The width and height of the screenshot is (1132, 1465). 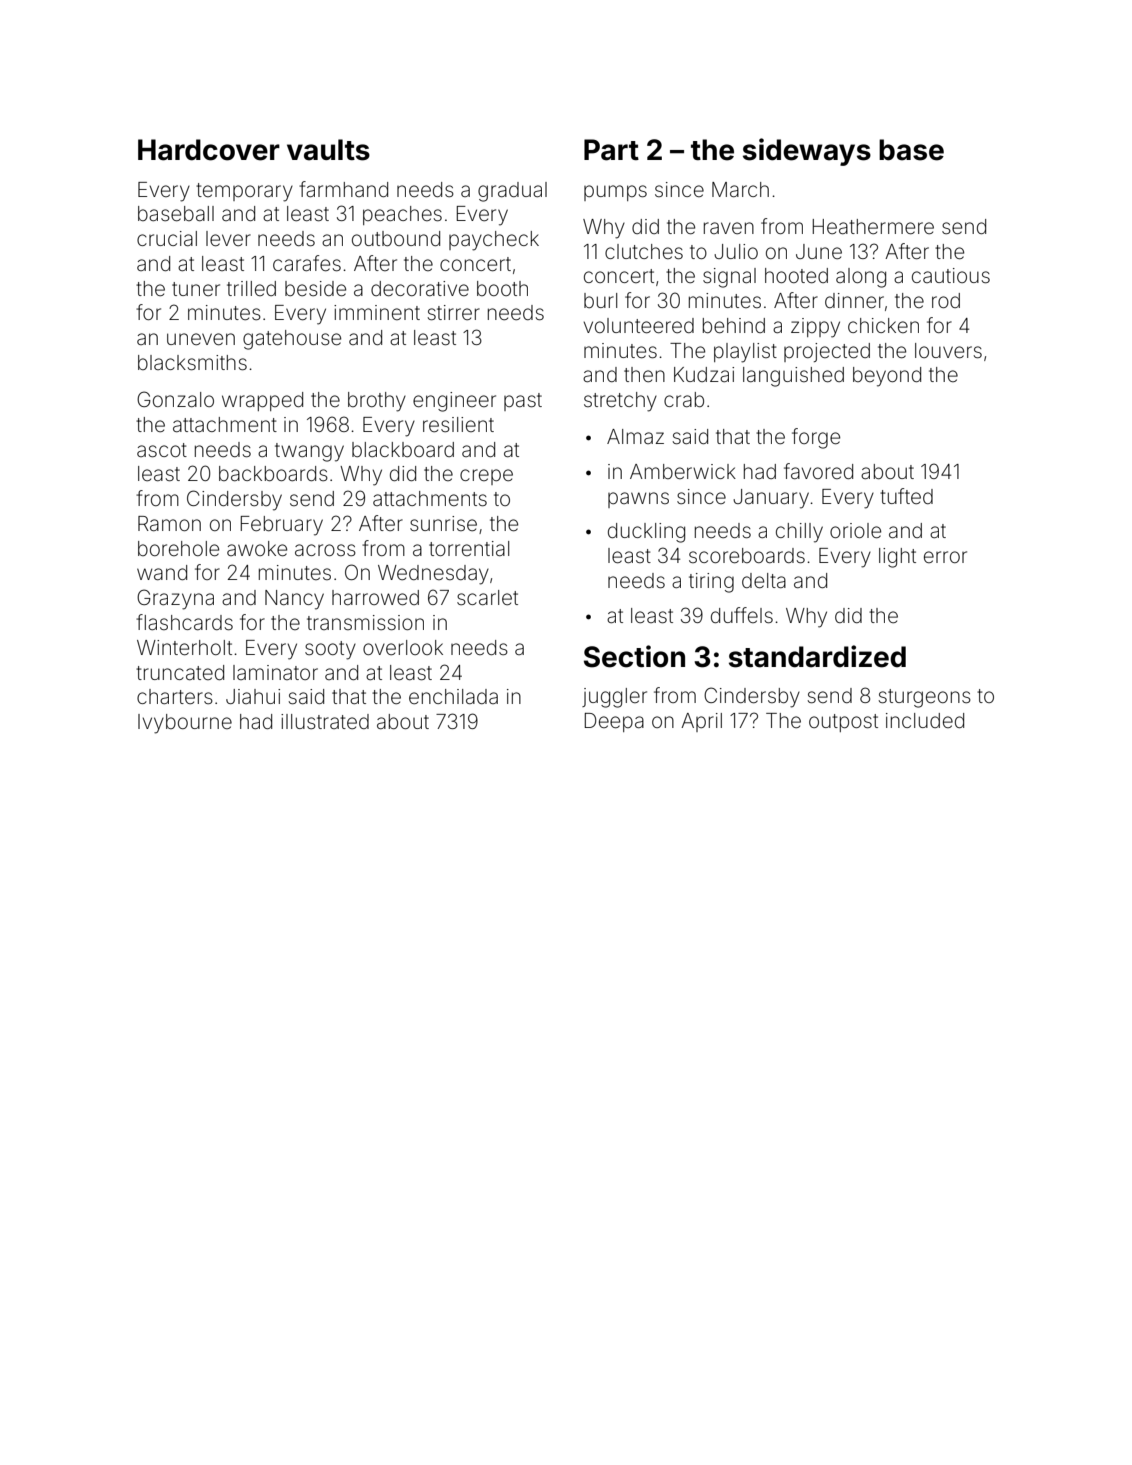 What do you see at coordinates (817, 656) in the screenshot?
I see `standardized` at bounding box center [817, 656].
